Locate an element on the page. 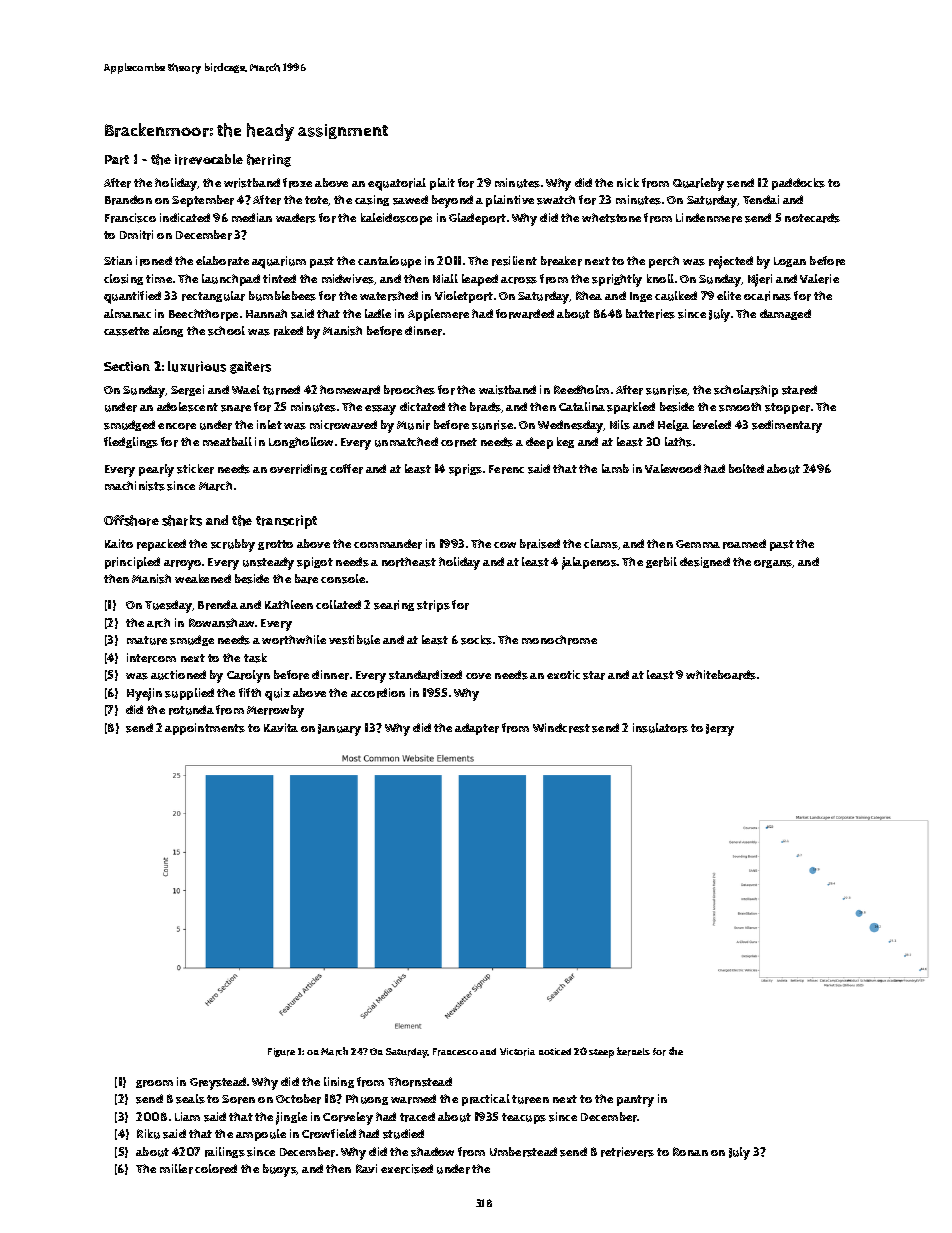  groom is located at coordinates (154, 1084).
